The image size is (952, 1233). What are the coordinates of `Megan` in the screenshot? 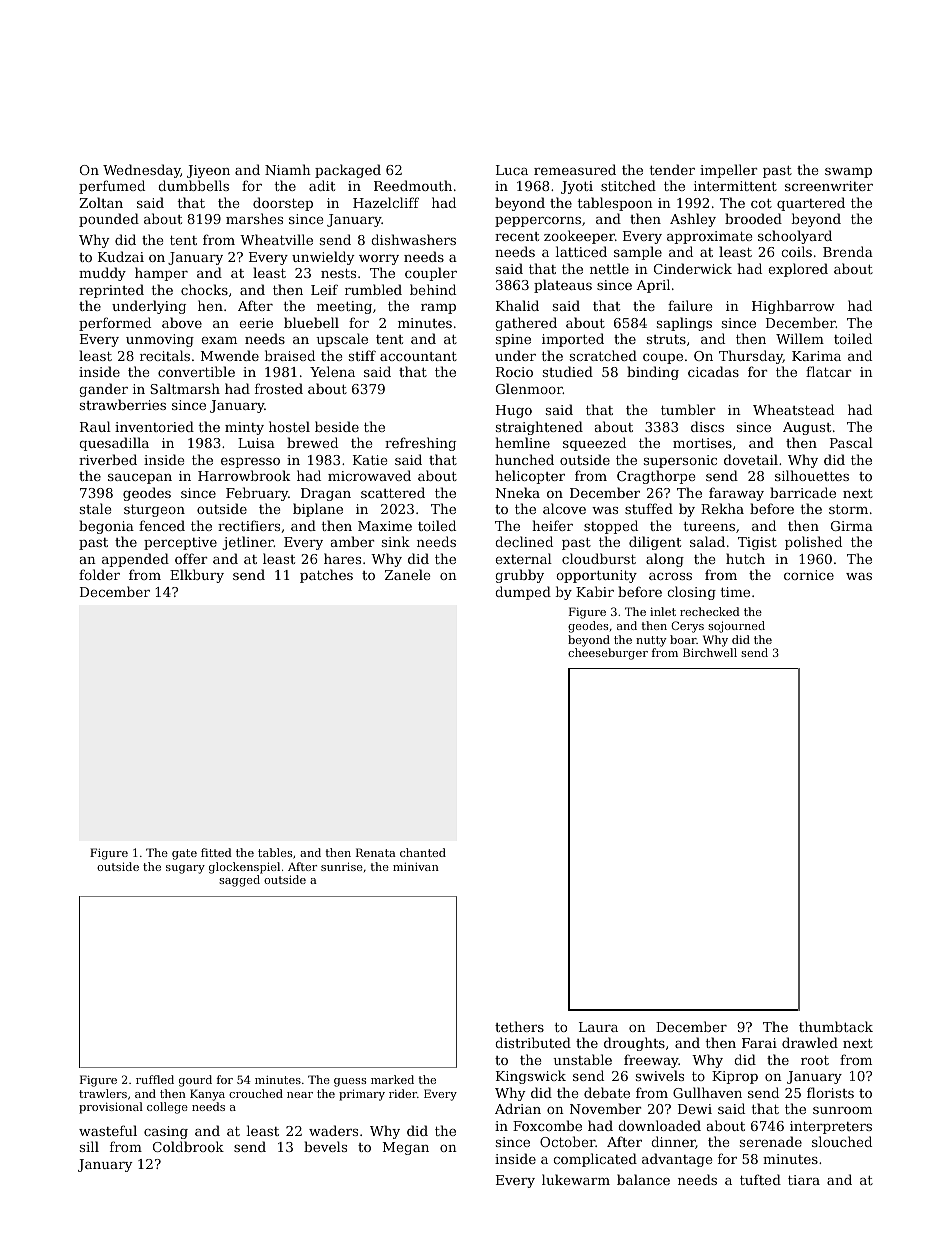 It's located at (406, 1148).
